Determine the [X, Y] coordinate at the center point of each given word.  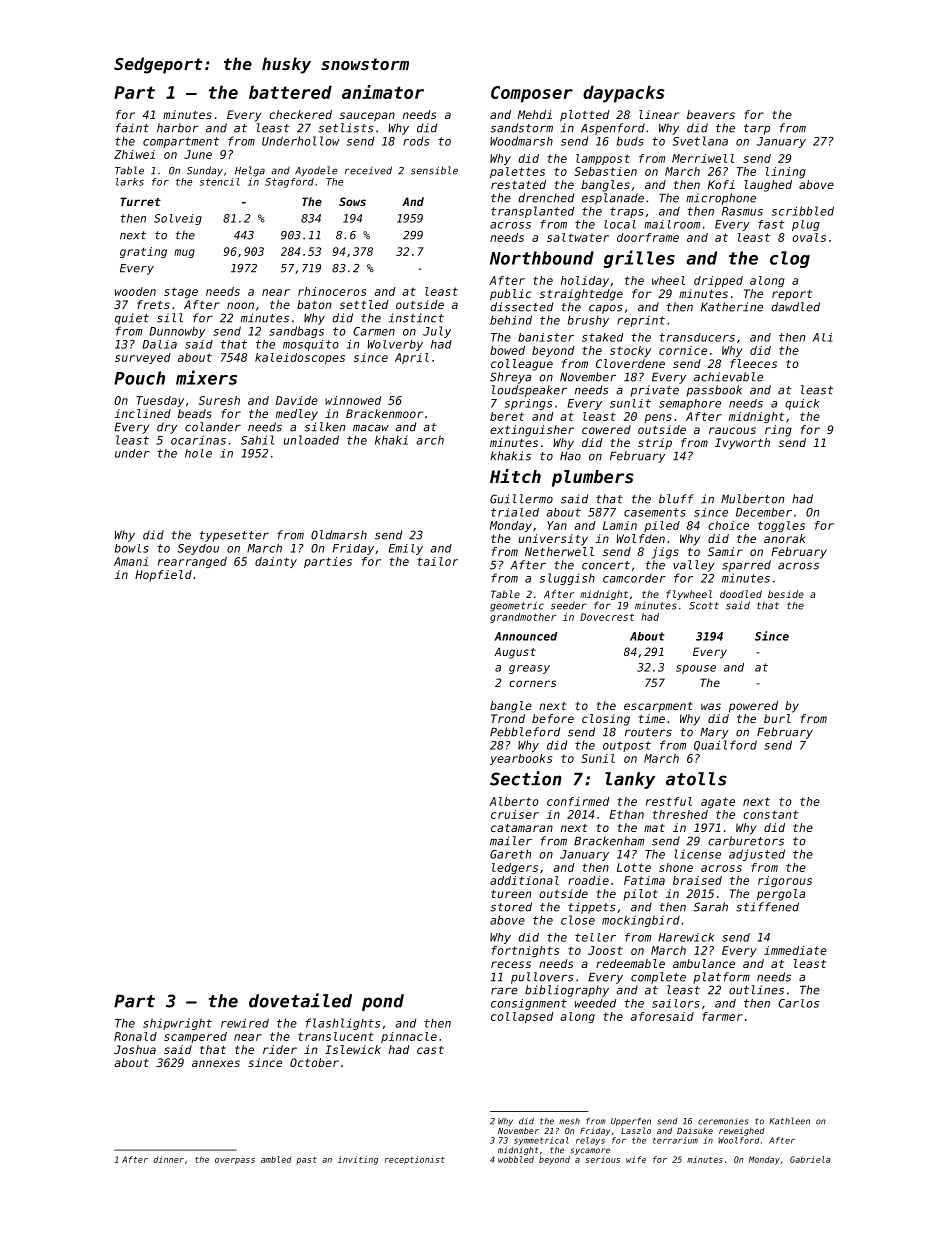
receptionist [415, 1160]
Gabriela [810, 1159]
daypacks [624, 94]
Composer [532, 94]
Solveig [178, 219]
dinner [169, 1159]
